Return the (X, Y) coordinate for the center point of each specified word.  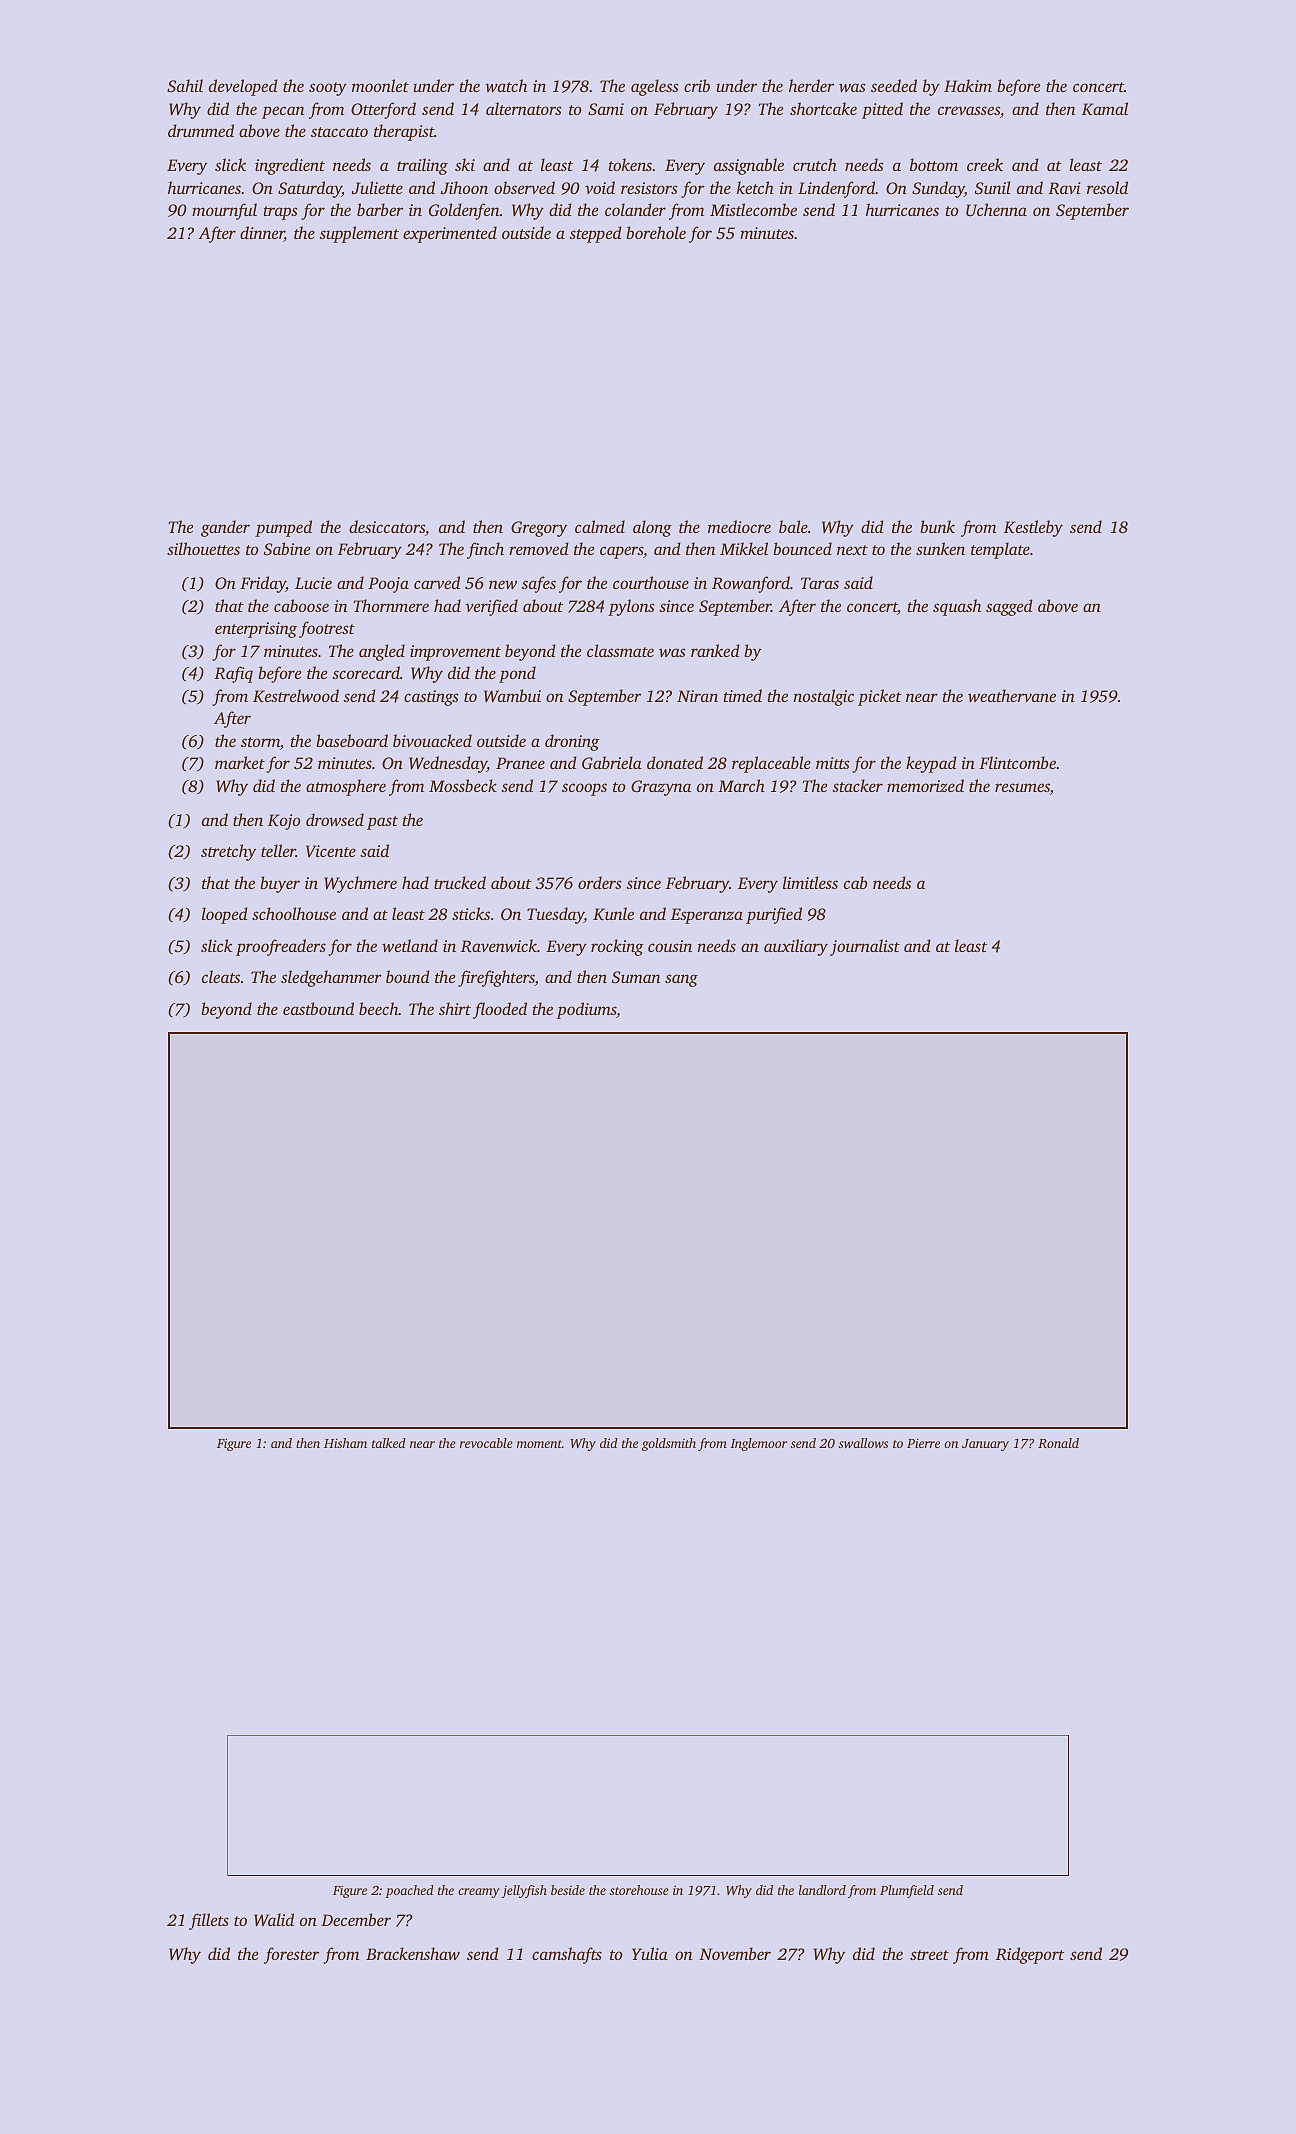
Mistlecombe (753, 209)
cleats (221, 976)
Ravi (1064, 188)
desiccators (387, 526)
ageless (655, 87)
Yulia (650, 1953)
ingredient (290, 166)
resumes (1022, 787)
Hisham (345, 1443)
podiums (586, 1010)
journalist (865, 947)
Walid (274, 1920)
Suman (636, 977)
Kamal (1105, 109)
